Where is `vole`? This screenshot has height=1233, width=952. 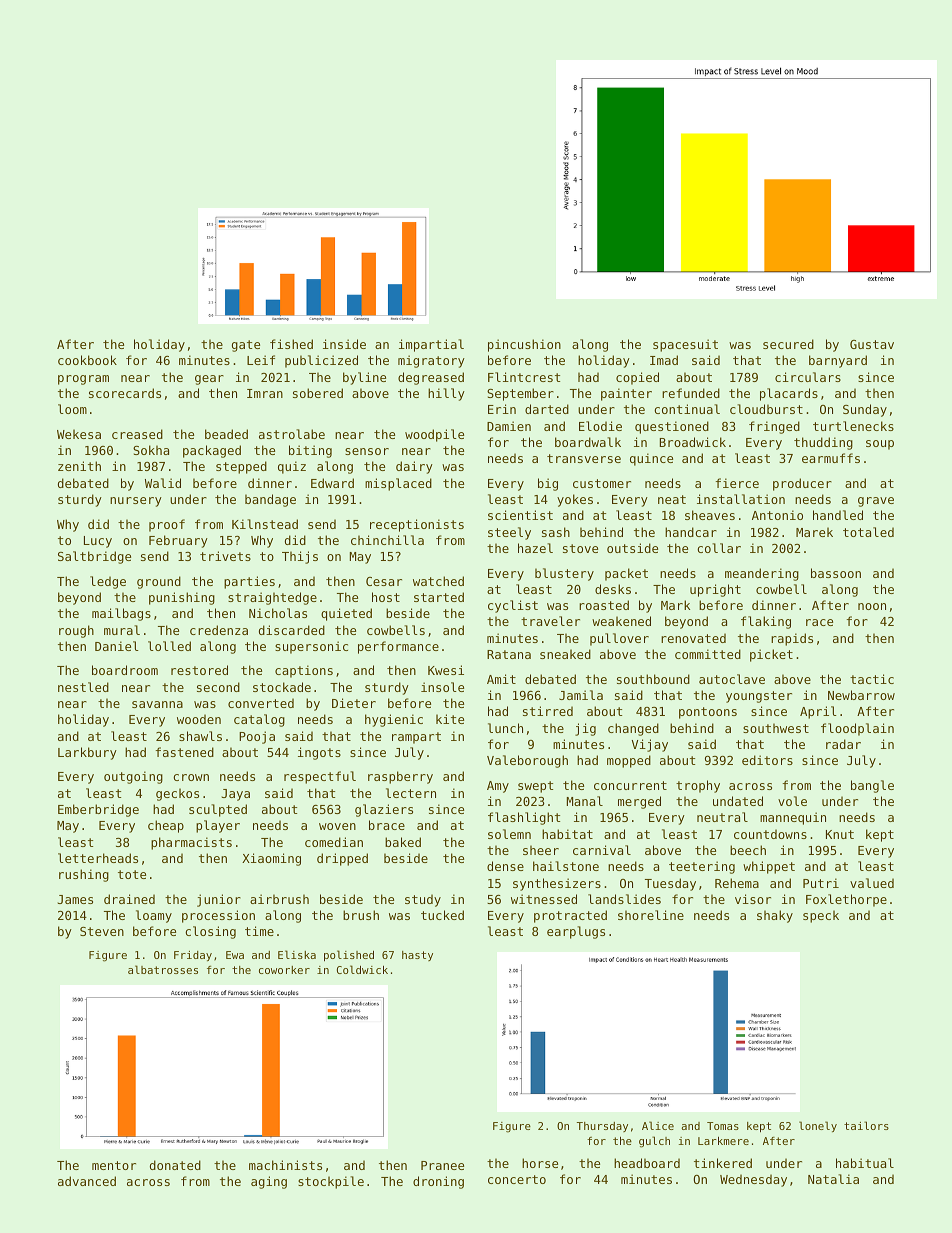 vole is located at coordinates (792, 801).
